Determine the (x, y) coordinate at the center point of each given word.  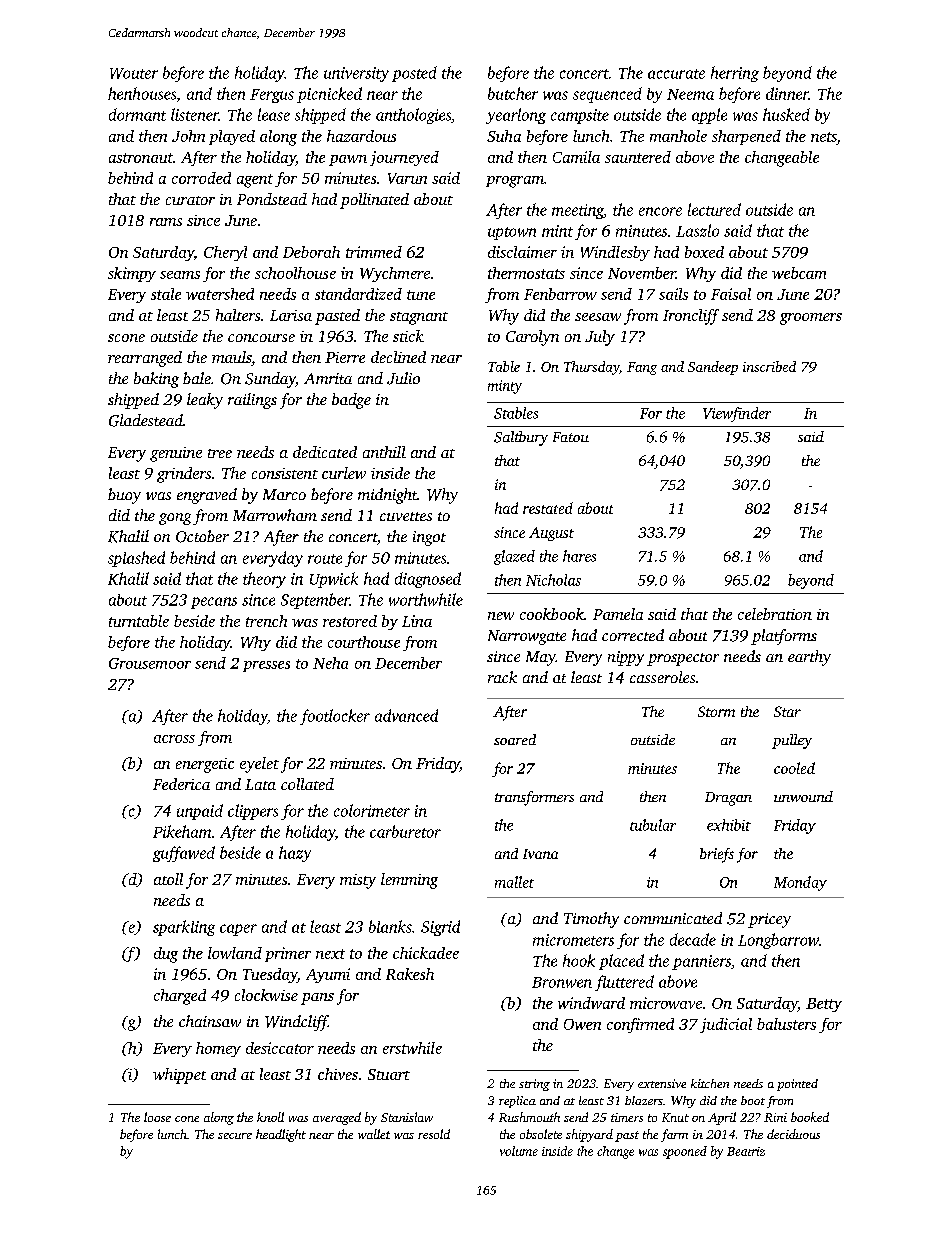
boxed (704, 252)
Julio (403, 378)
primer (288, 954)
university (356, 74)
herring (735, 74)
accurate (676, 74)
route (325, 559)
